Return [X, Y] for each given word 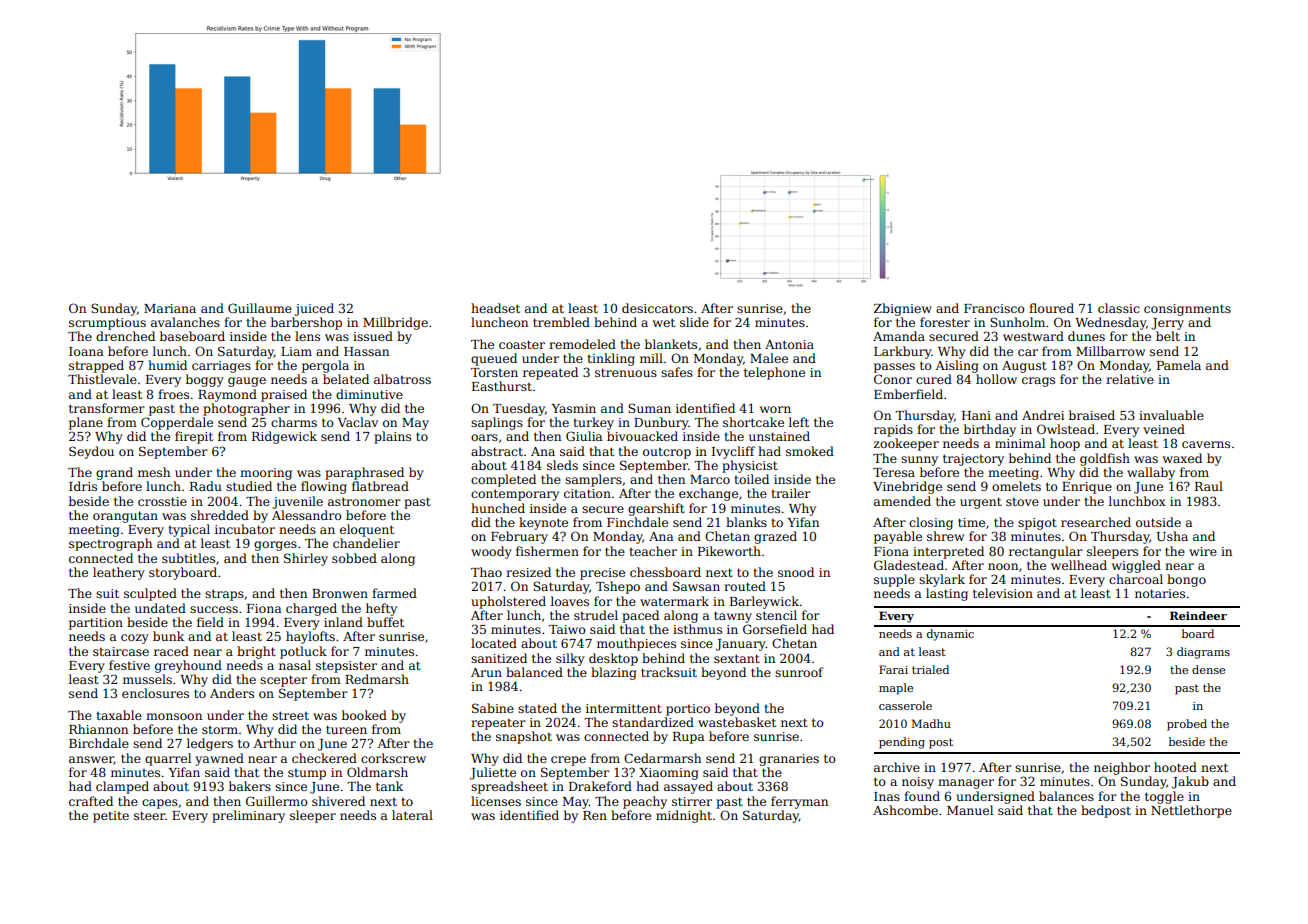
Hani [976, 415]
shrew [945, 536]
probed [1187, 725]
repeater [498, 724]
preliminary [248, 816]
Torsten [494, 372]
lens [307, 336]
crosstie [162, 501]
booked [364, 715]
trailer [791, 493]
